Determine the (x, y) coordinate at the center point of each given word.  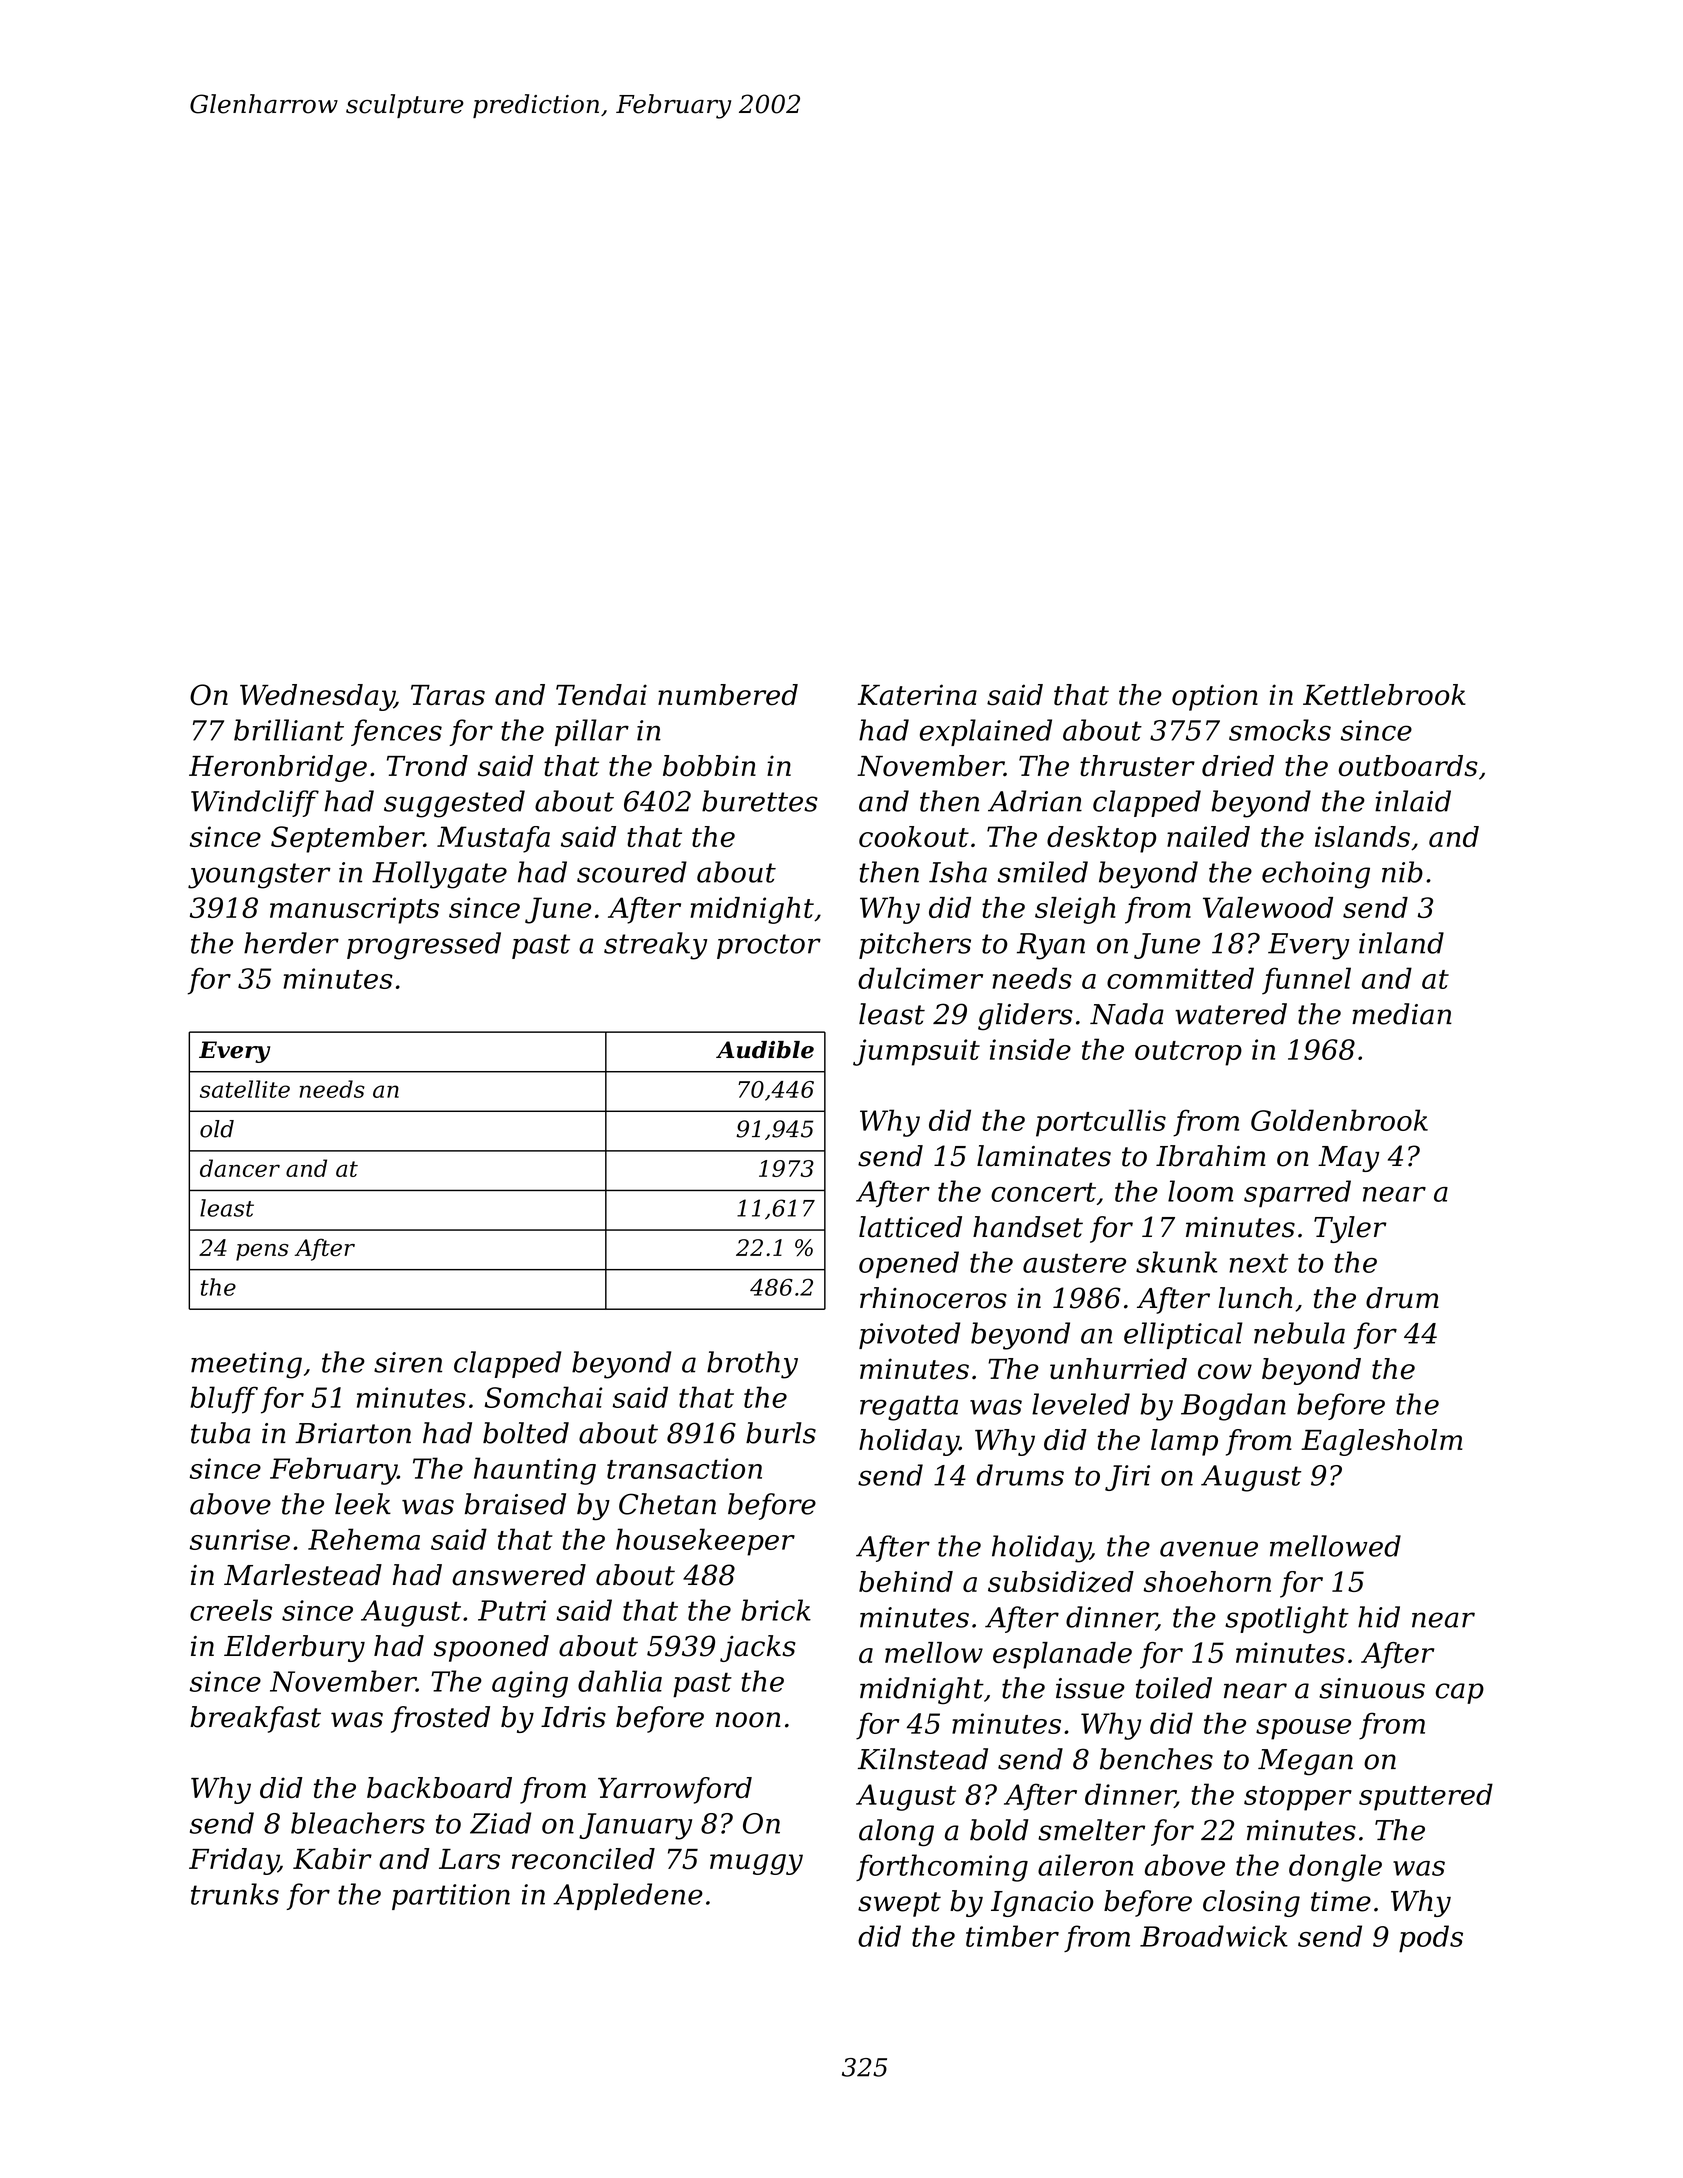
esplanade (1062, 1655)
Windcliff (255, 803)
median (1402, 1014)
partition (451, 1897)
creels (231, 1610)
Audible (765, 1050)
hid (1379, 1617)
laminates (1044, 1156)
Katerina (917, 695)
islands (1362, 836)
